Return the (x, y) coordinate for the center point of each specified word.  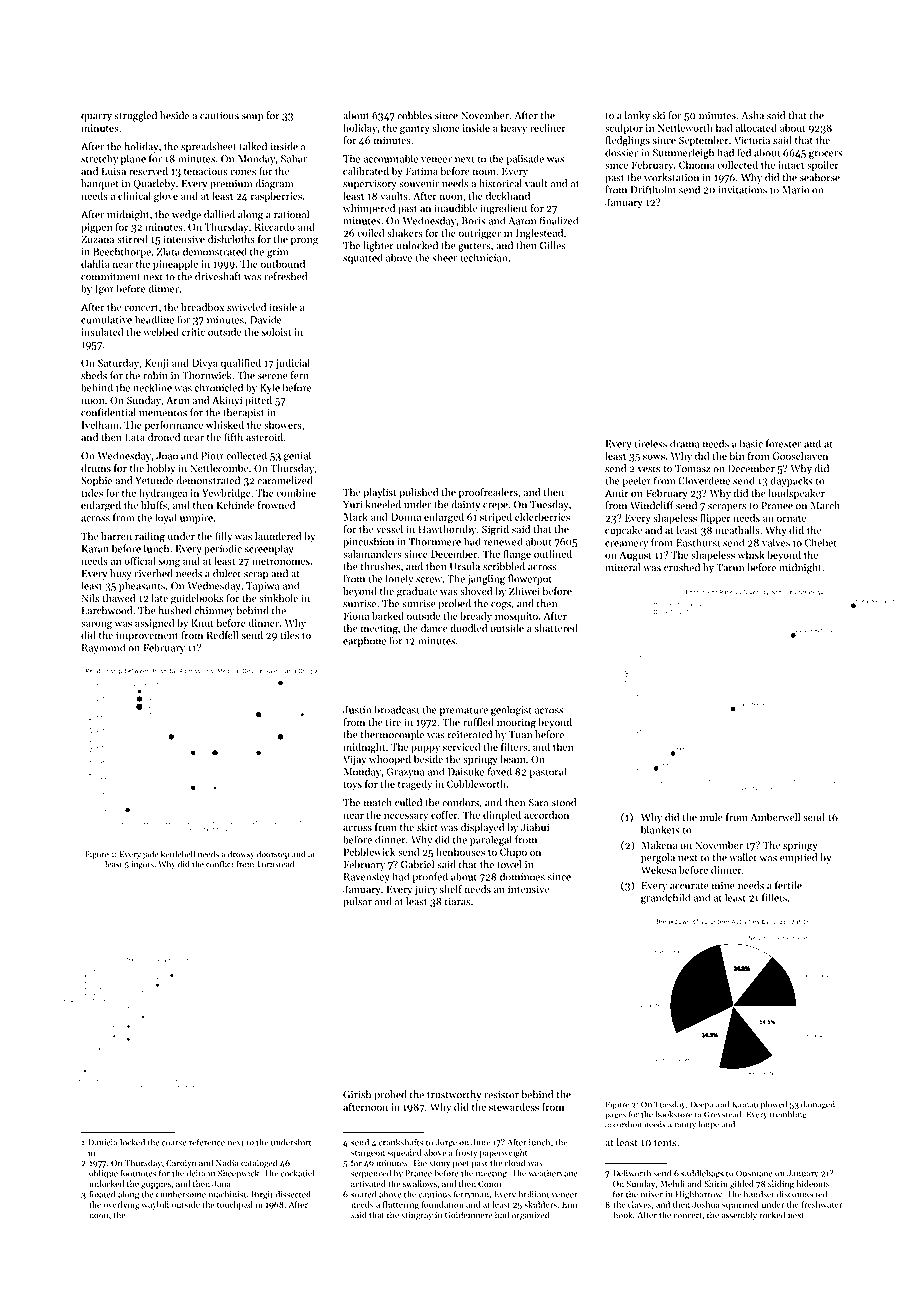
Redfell (223, 635)
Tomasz (693, 469)
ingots (142, 865)
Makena (659, 845)
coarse (174, 1143)
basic (751, 443)
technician (484, 257)
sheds (94, 375)
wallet (743, 857)
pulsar (357, 902)
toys (352, 785)
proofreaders (488, 493)
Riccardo (274, 226)
